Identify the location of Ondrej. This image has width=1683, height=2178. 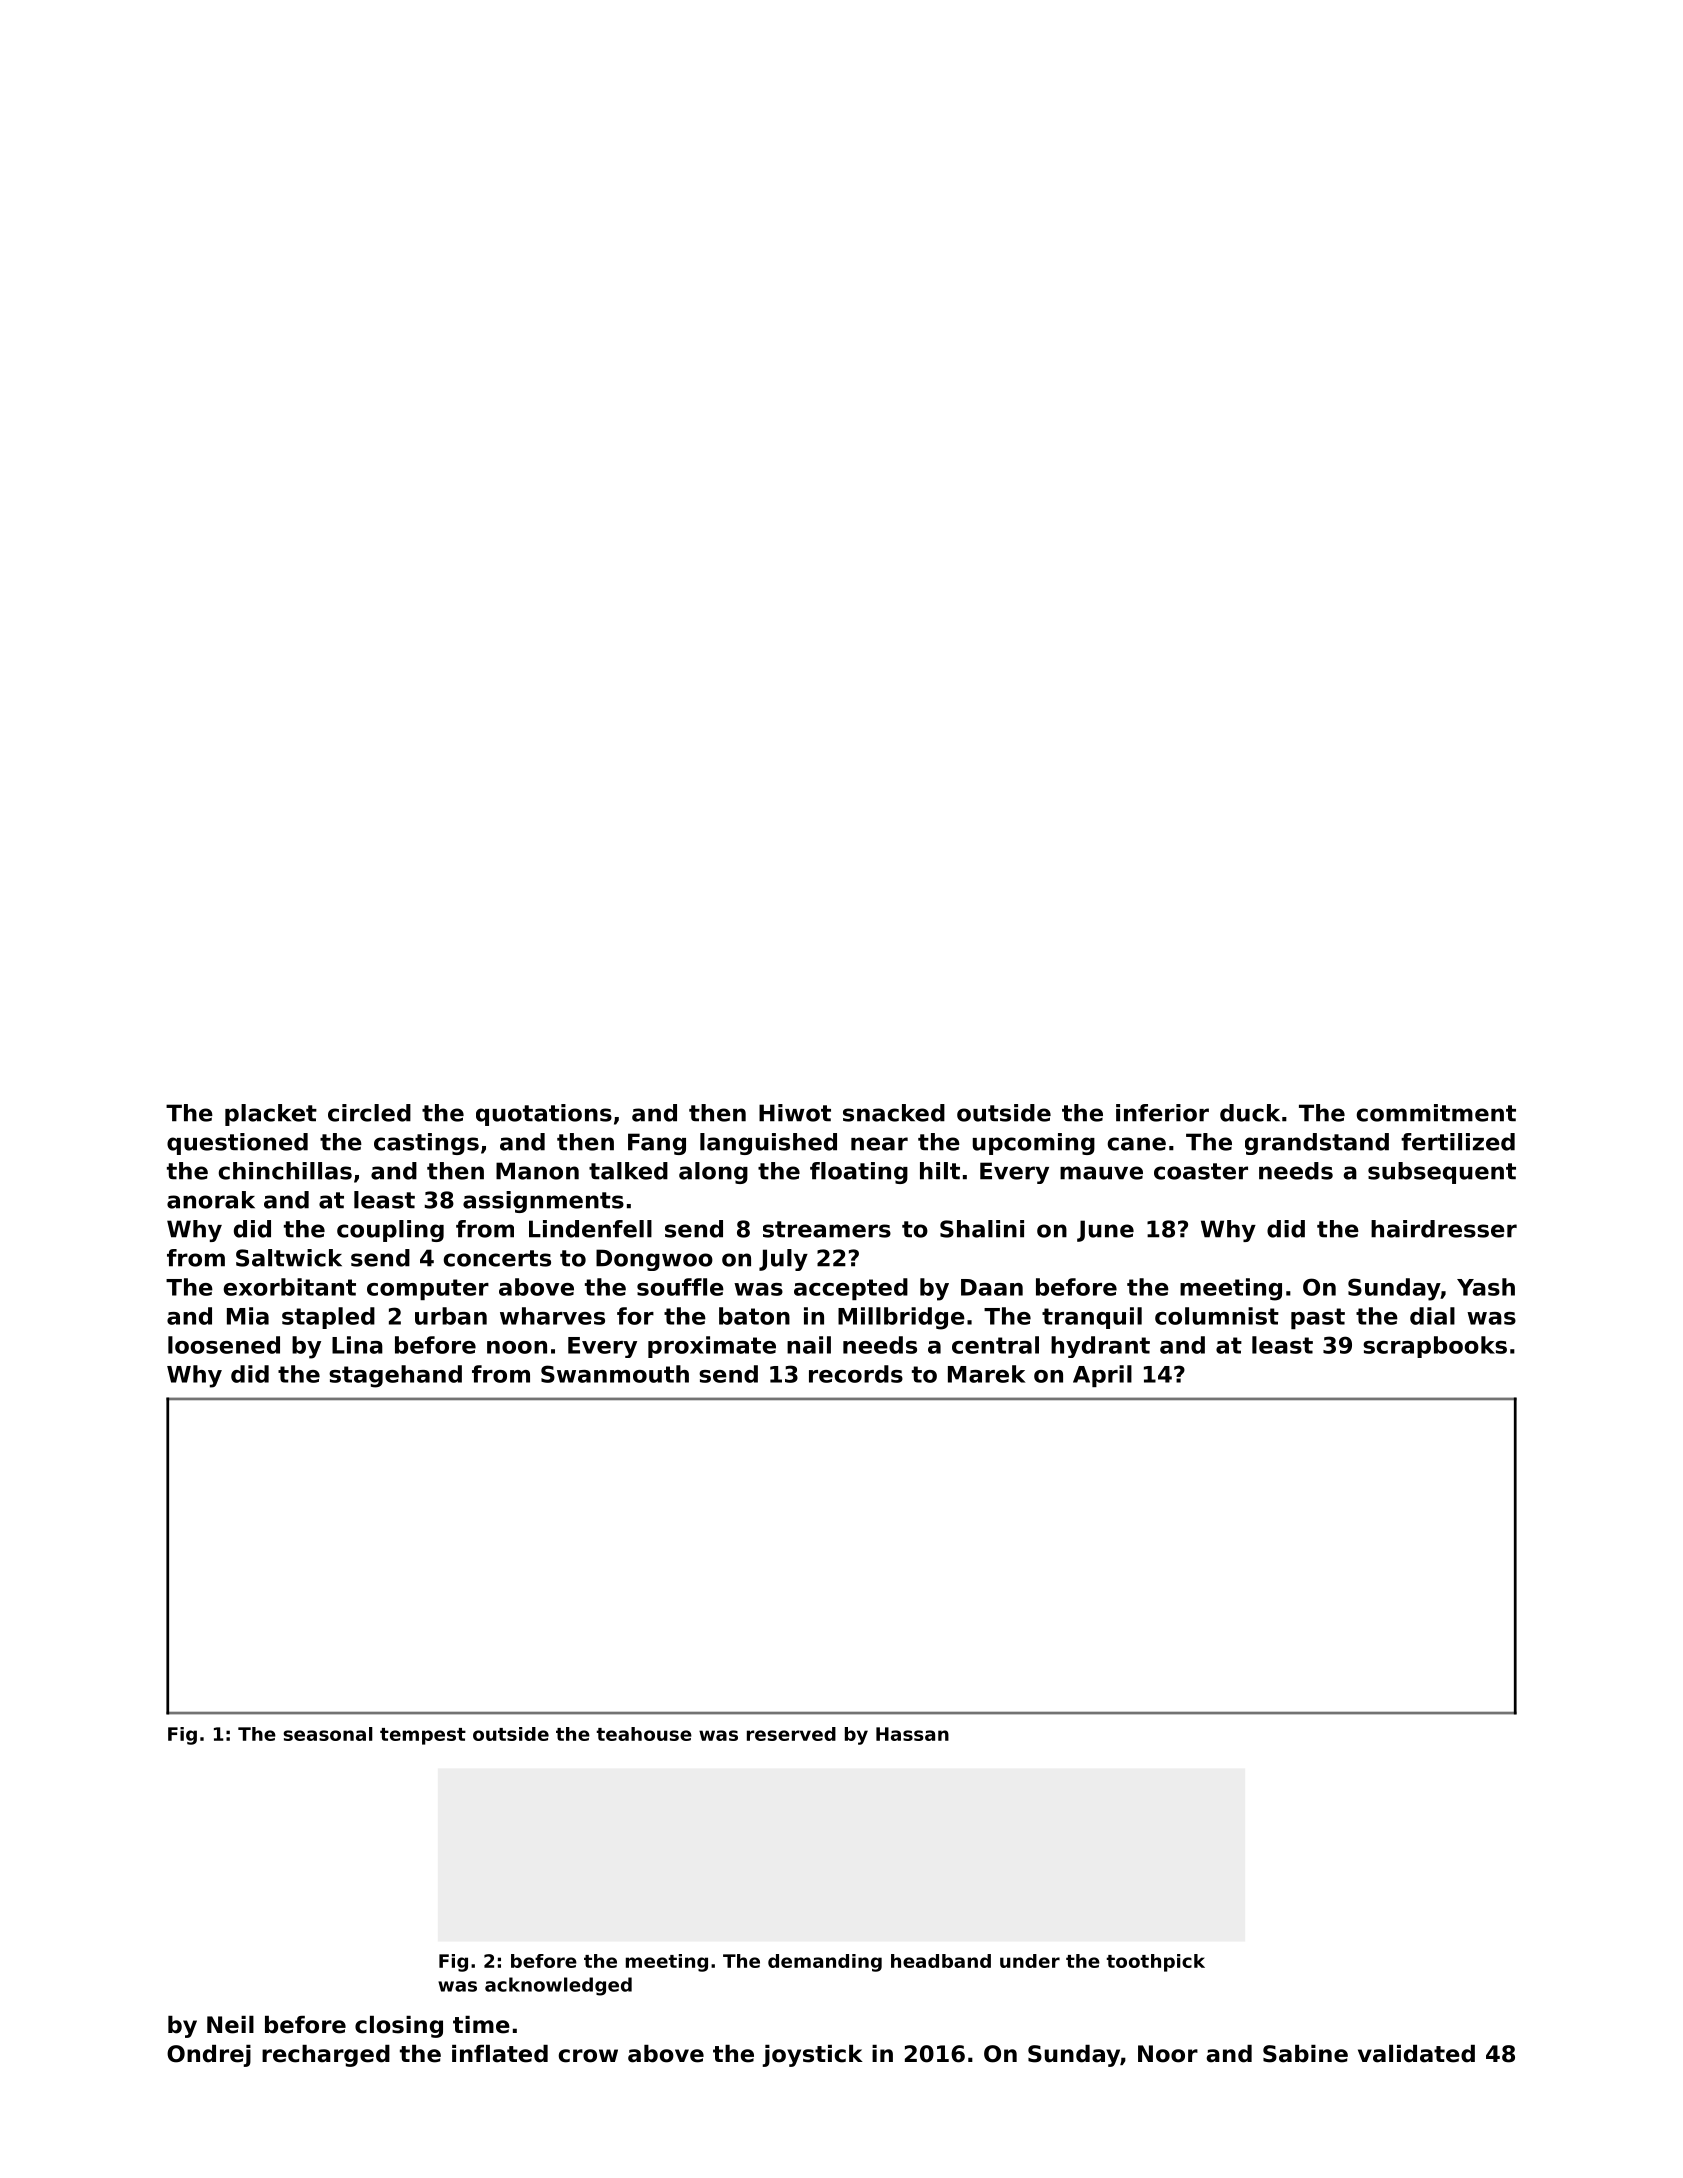
(209, 2056).
